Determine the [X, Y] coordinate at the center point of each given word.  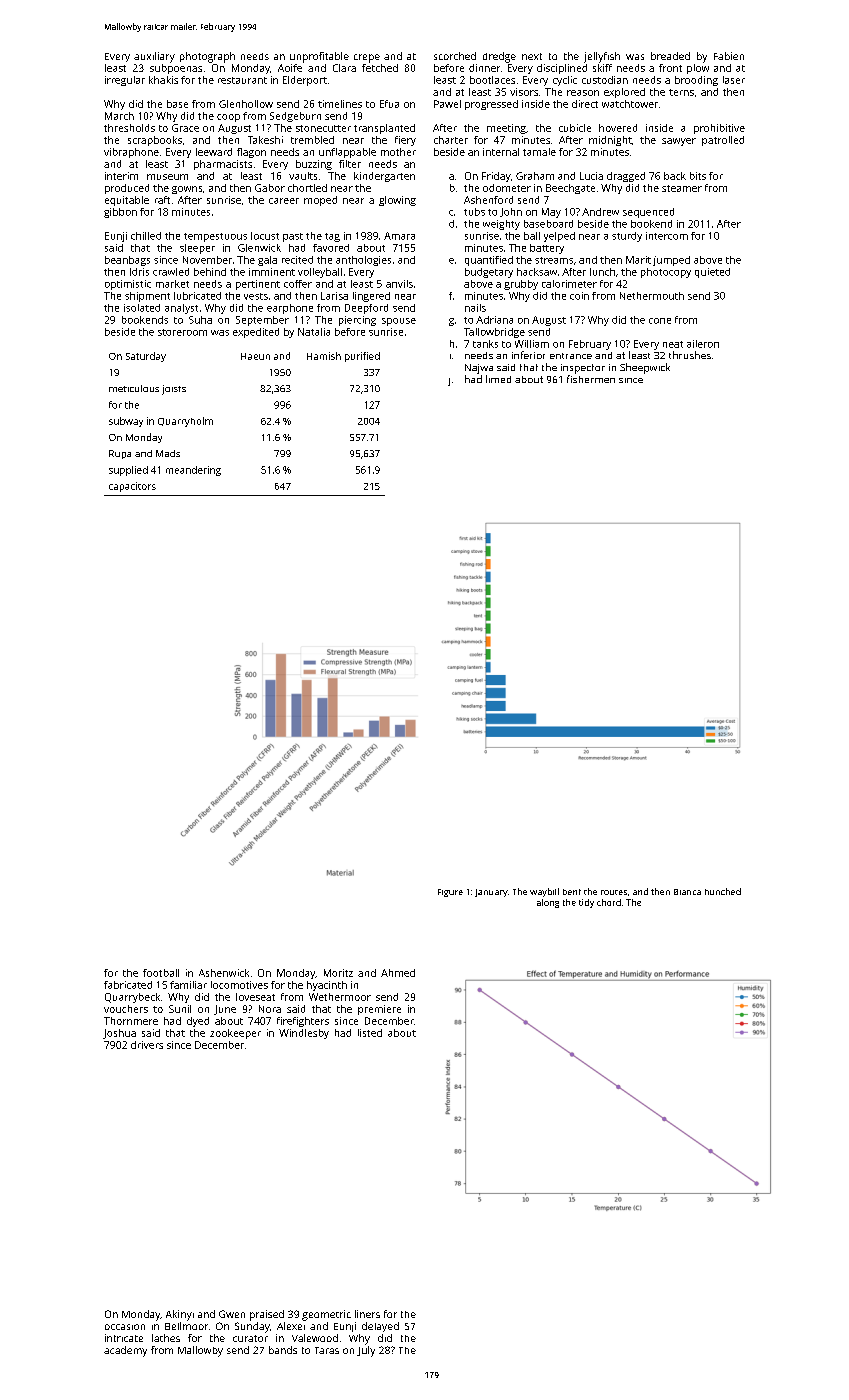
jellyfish [602, 57]
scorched [455, 56]
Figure [450, 893]
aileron [703, 344]
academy [125, 1351]
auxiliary [154, 57]
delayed [380, 1327]
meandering [193, 471]
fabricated [128, 985]
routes [614, 892]
